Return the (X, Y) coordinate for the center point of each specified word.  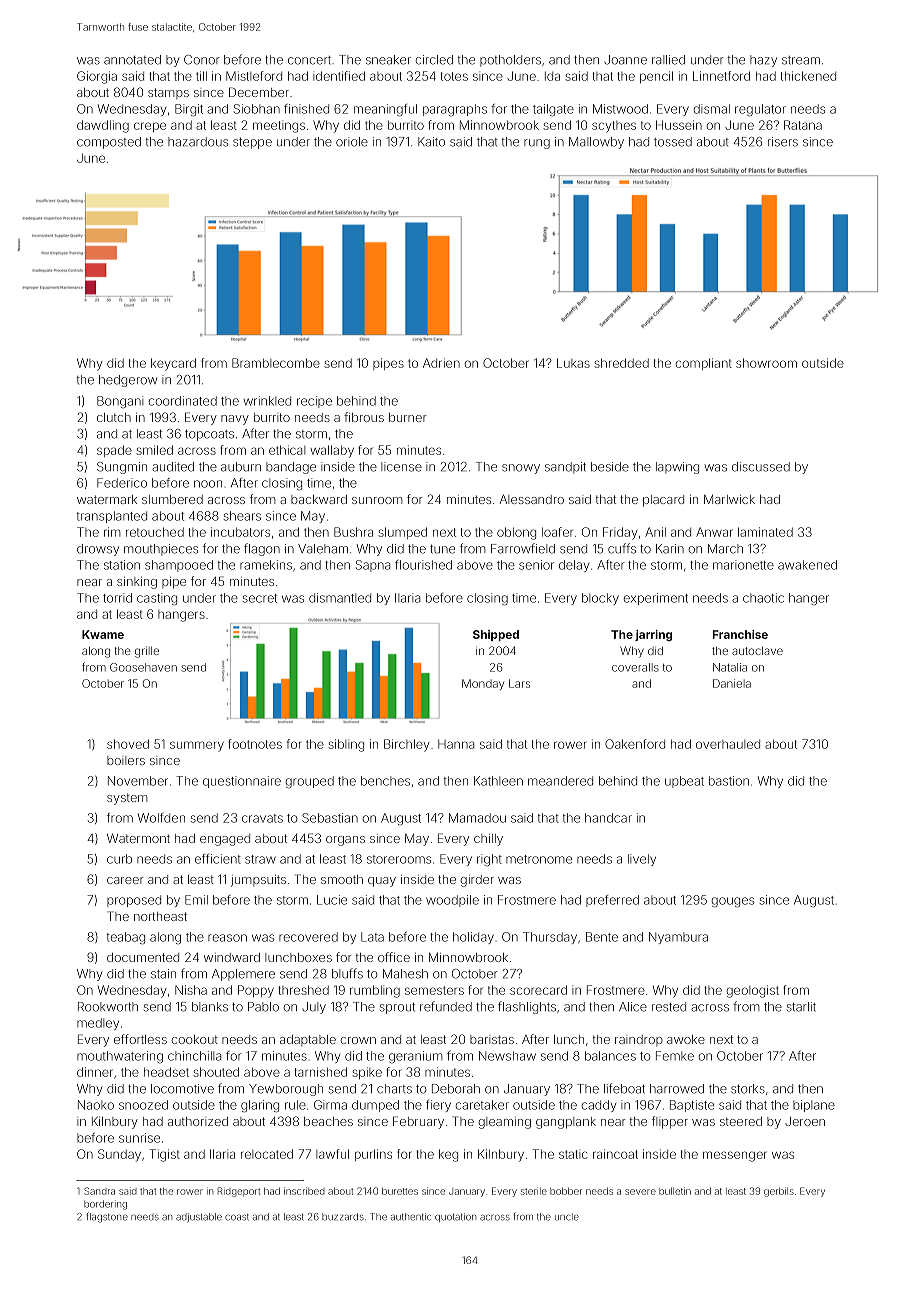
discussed (761, 467)
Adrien (441, 363)
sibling (346, 745)
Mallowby (596, 143)
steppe (252, 143)
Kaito (431, 142)
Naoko (96, 1105)
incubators (240, 532)
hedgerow (128, 381)
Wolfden (161, 818)
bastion (729, 781)
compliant (704, 364)
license (401, 467)
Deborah (456, 1089)
